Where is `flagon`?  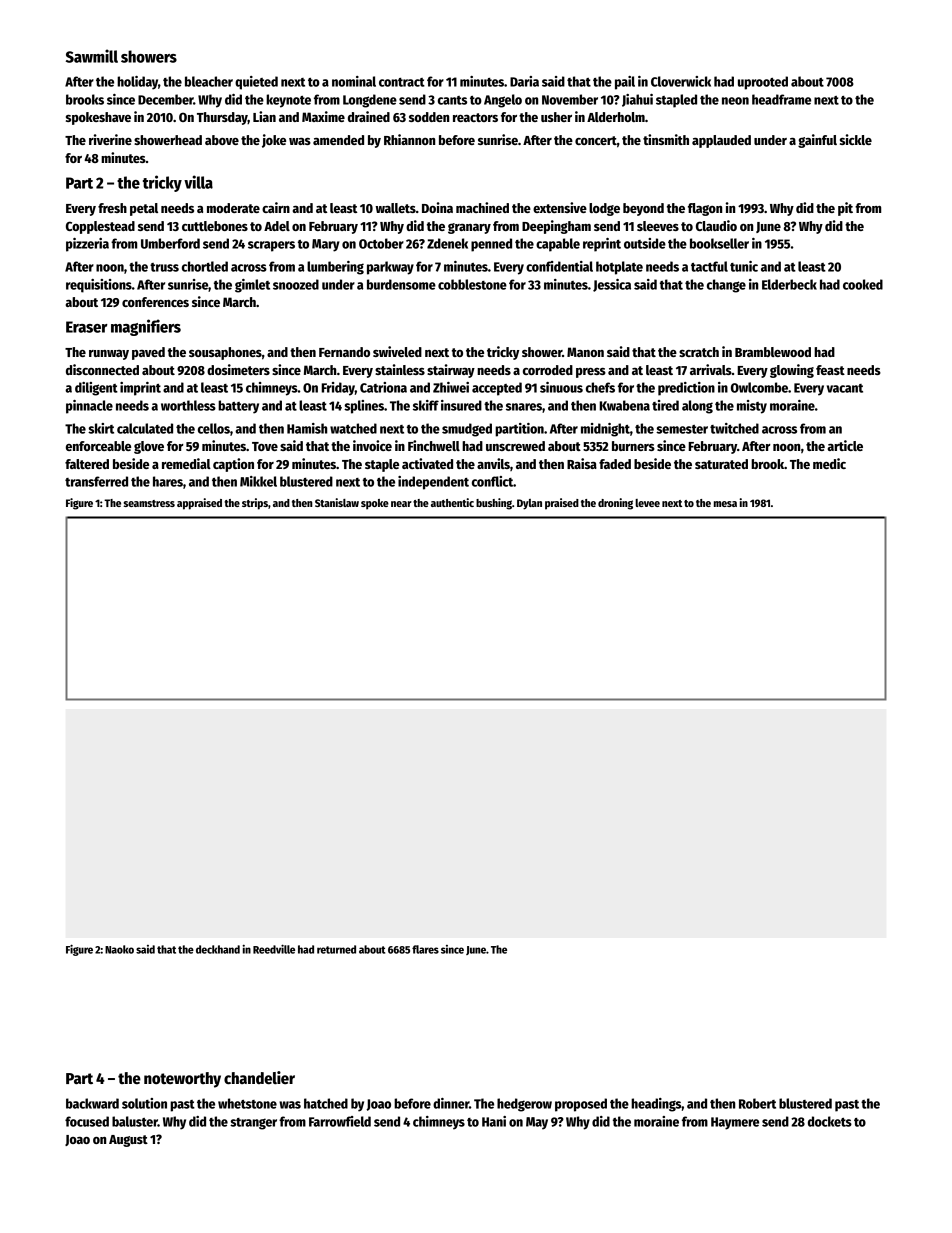 flagon is located at coordinates (705, 209).
